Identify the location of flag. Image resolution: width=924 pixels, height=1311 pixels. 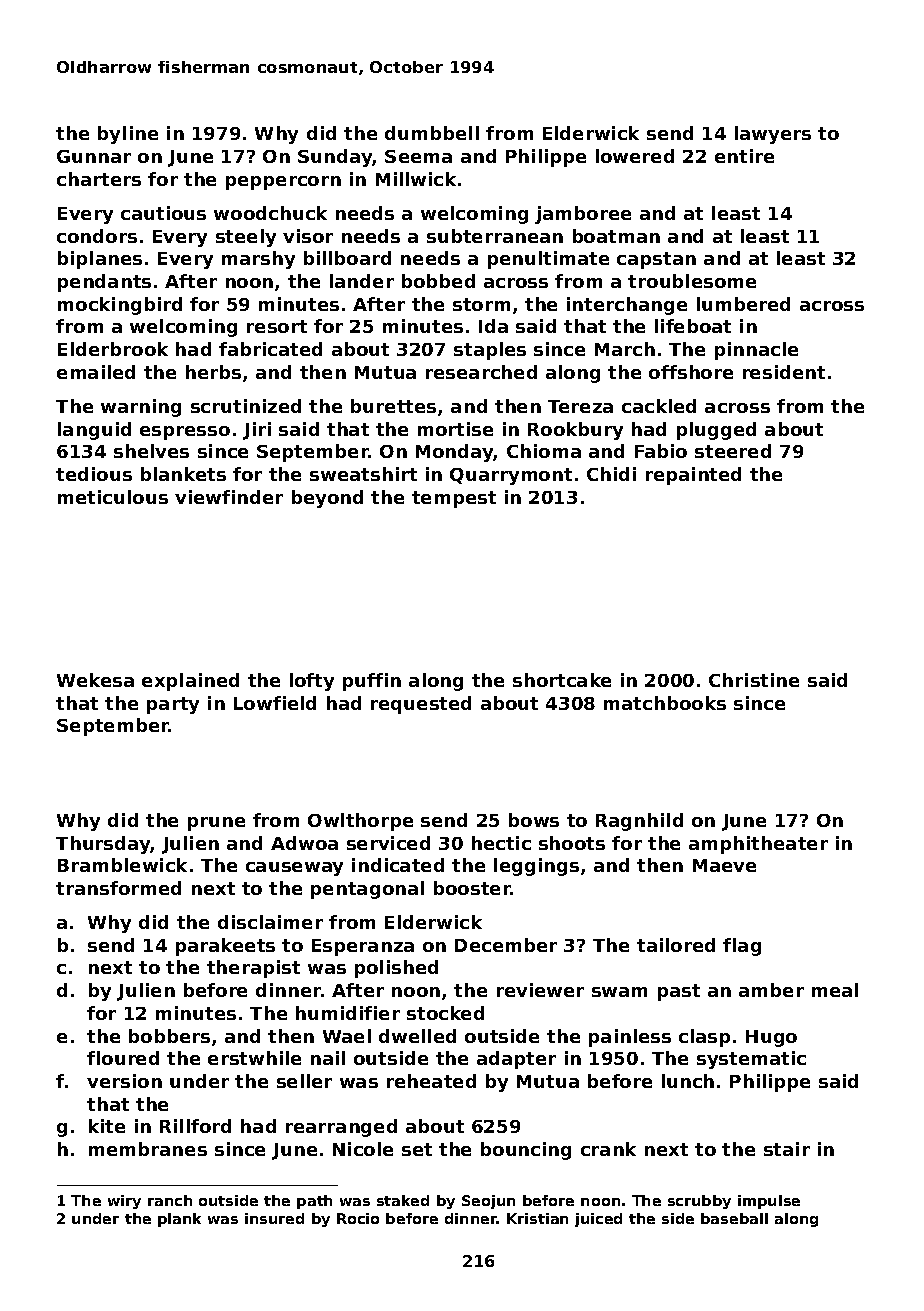
(742, 947).
